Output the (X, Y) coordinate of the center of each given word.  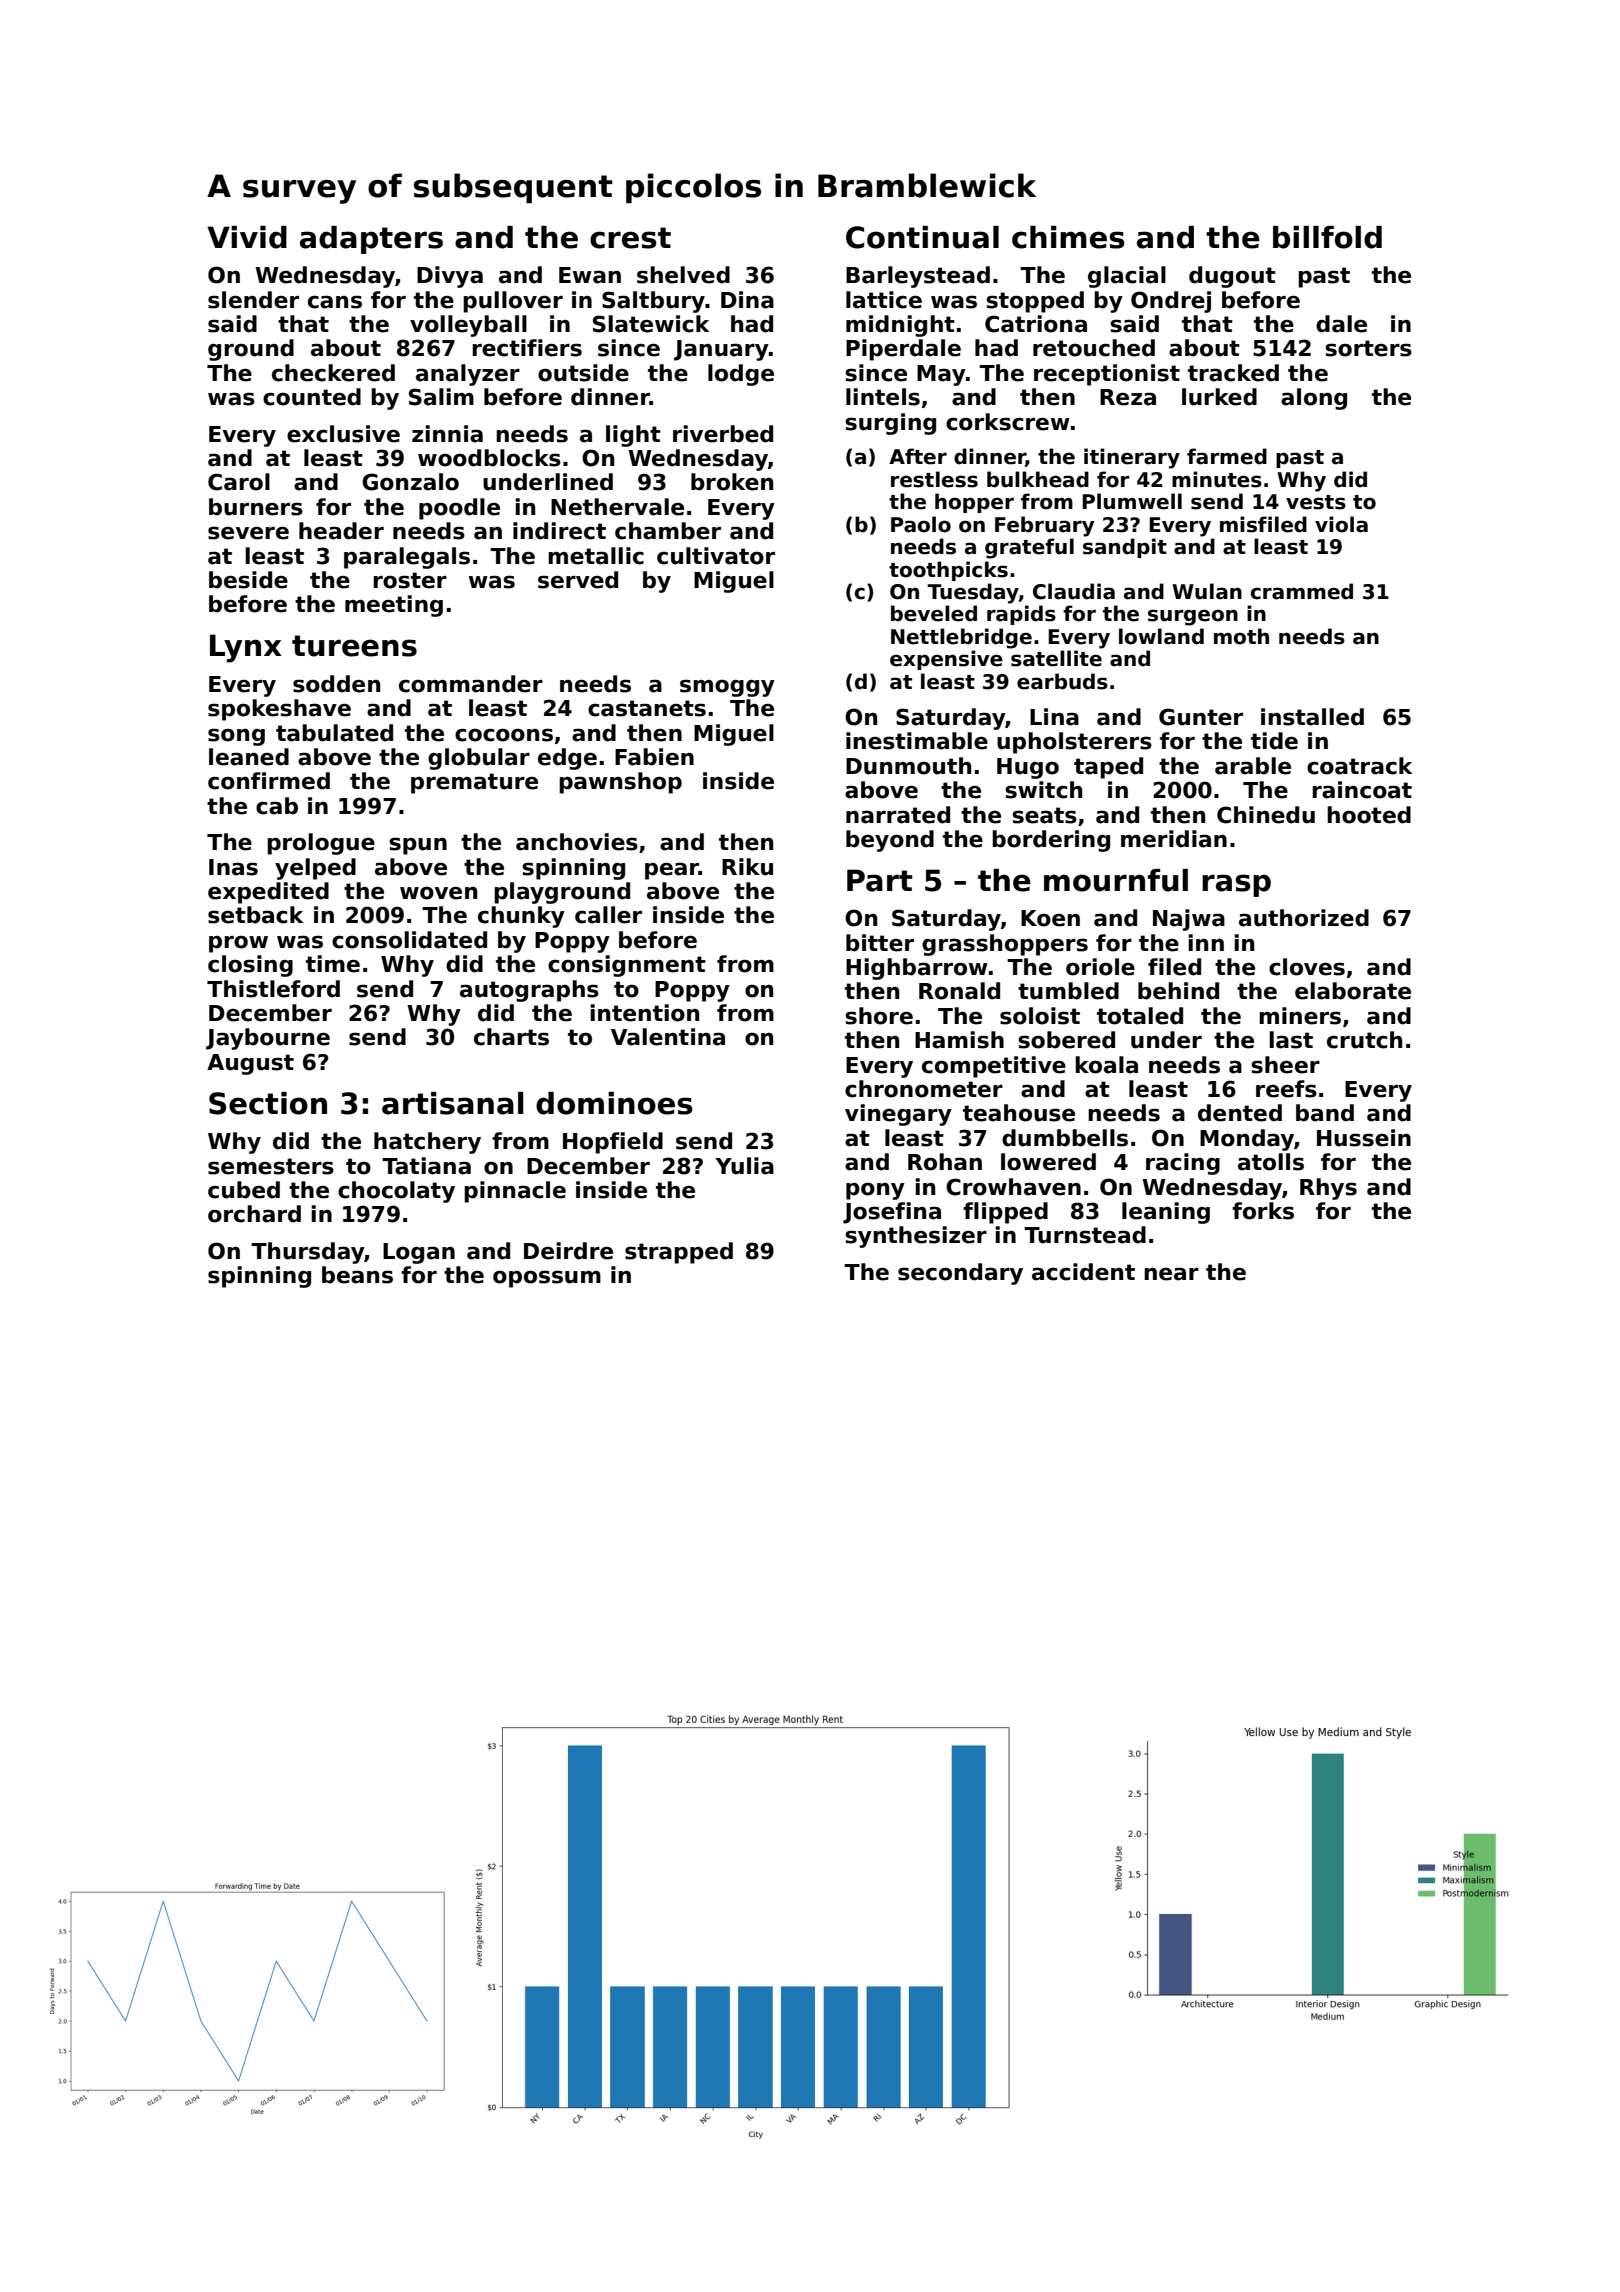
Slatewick (651, 324)
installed (1312, 717)
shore (879, 1016)
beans (357, 1275)
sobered (1066, 1040)
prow (238, 944)
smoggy (727, 688)
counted (312, 397)
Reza (1128, 397)
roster (410, 580)
